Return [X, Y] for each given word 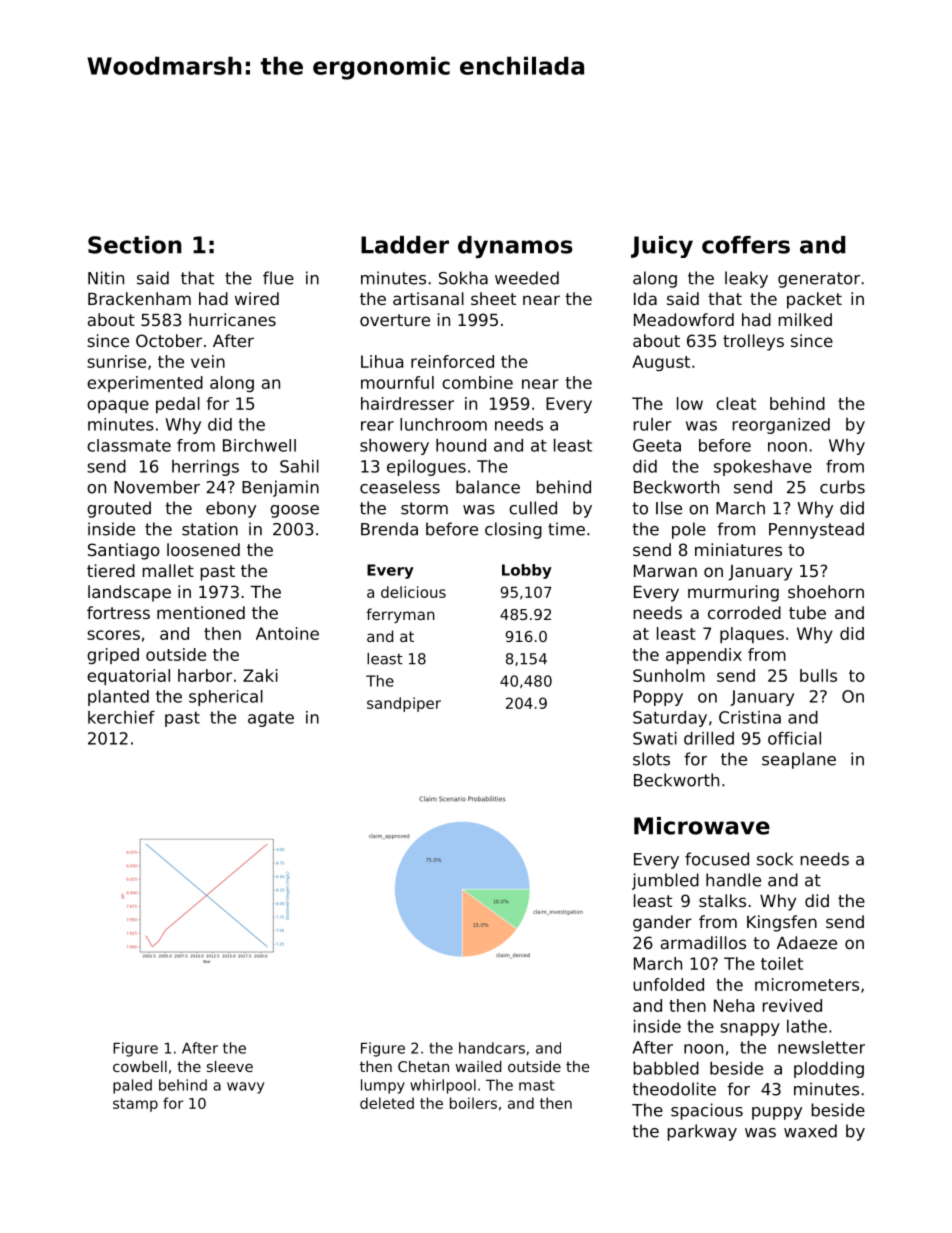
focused [717, 859]
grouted [119, 509]
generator [819, 280]
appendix [704, 656]
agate [271, 719]
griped [113, 656]
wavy [245, 1088]
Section [135, 245]
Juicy [662, 247]
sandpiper [404, 704]
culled [533, 508]
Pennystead [816, 530]
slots [651, 759]
